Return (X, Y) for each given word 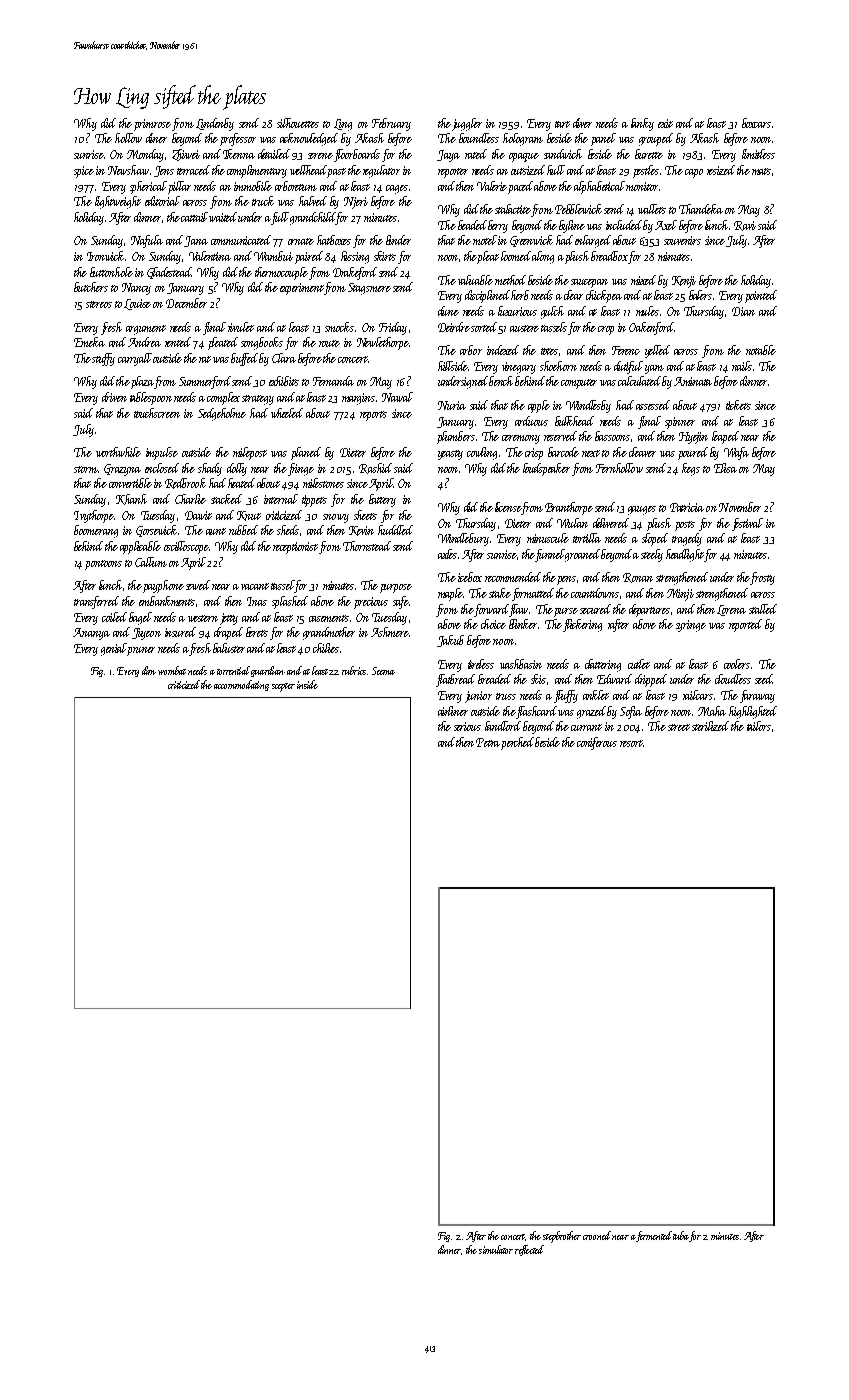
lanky (642, 124)
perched (518, 743)
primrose (152, 125)
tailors (759, 726)
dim (149, 670)
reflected (529, 1250)
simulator (496, 1249)
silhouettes (298, 123)
